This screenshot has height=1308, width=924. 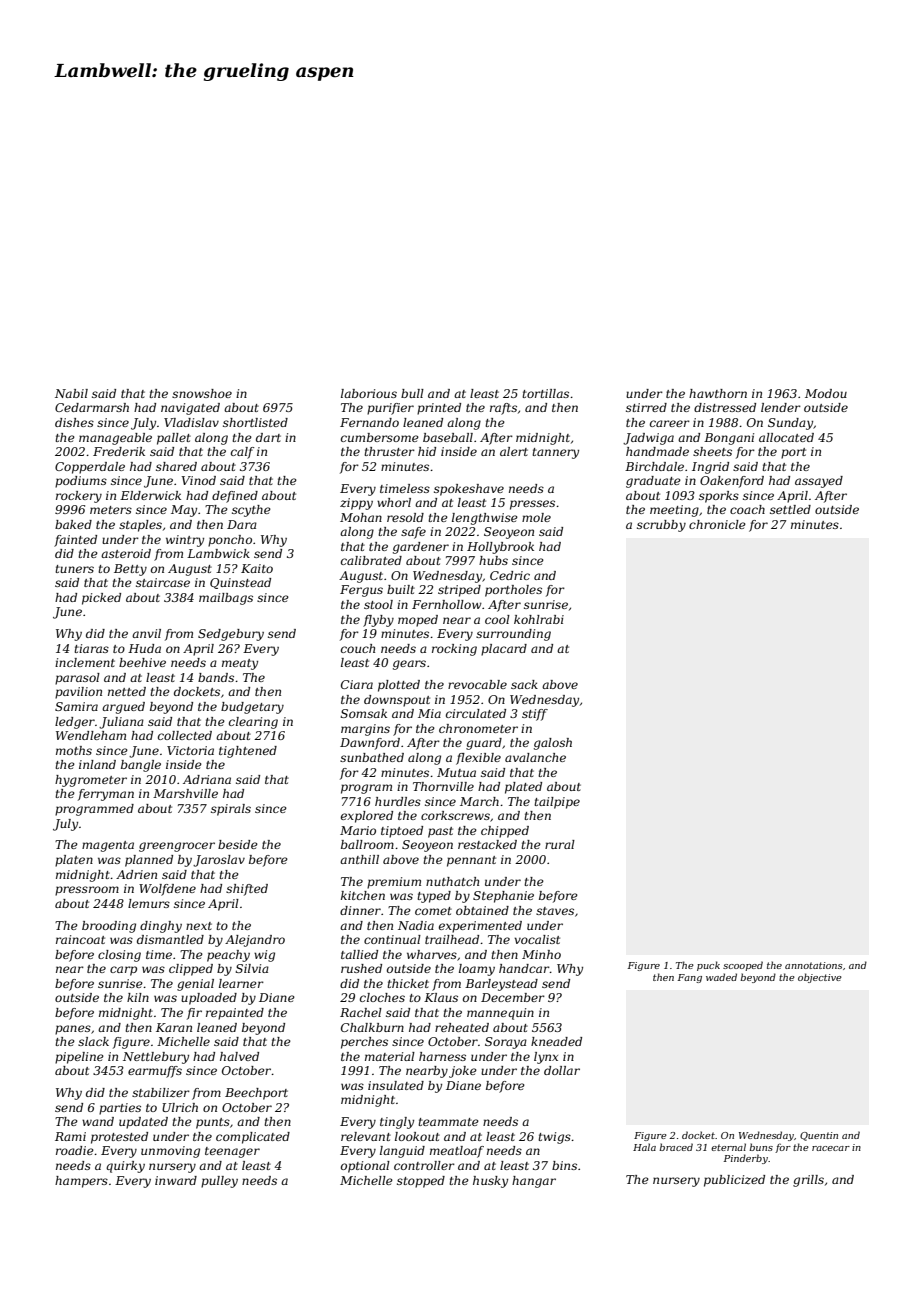 I want to click on galosh, so click(x=553, y=744).
